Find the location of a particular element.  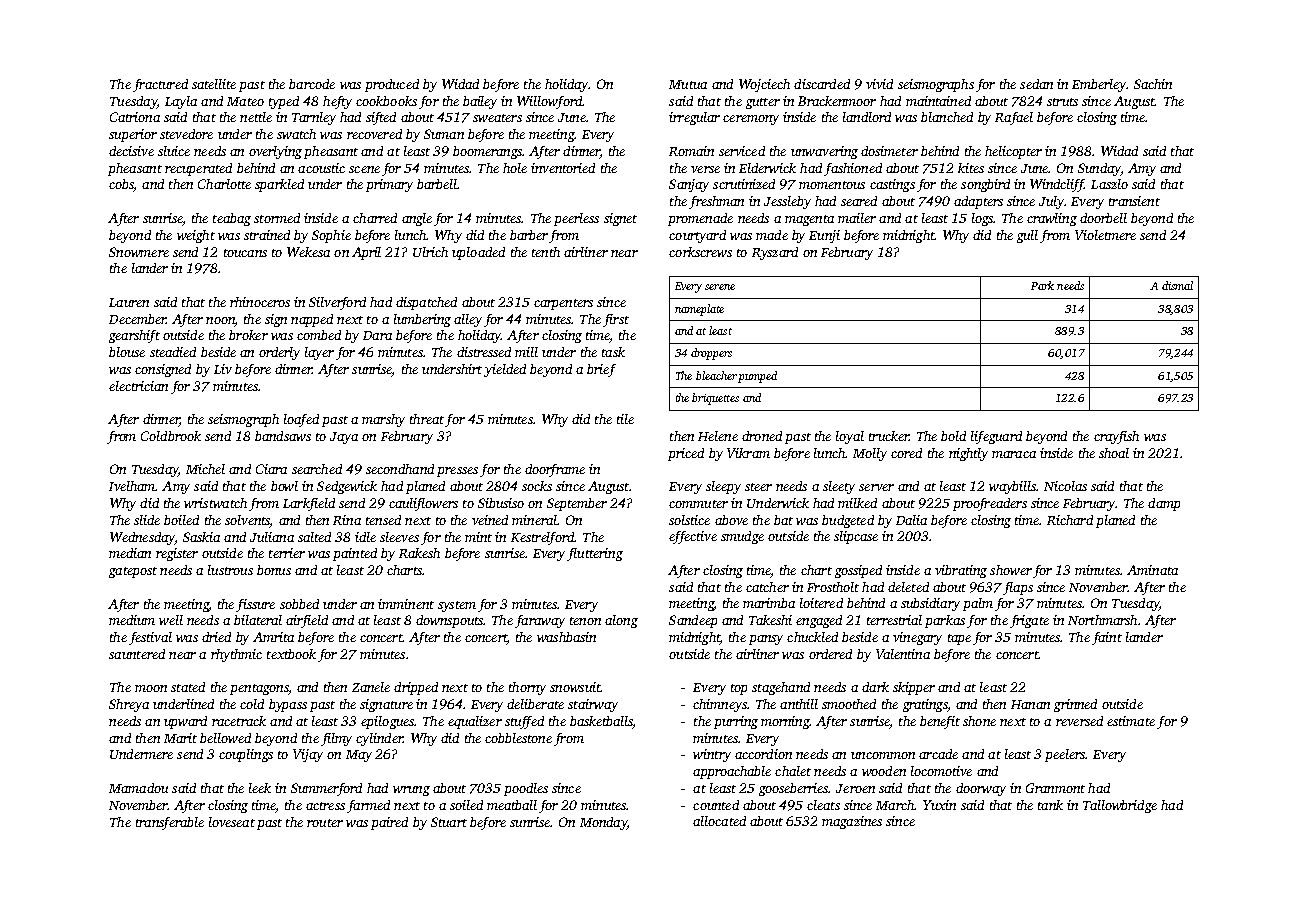

Layla is located at coordinates (181, 102).
